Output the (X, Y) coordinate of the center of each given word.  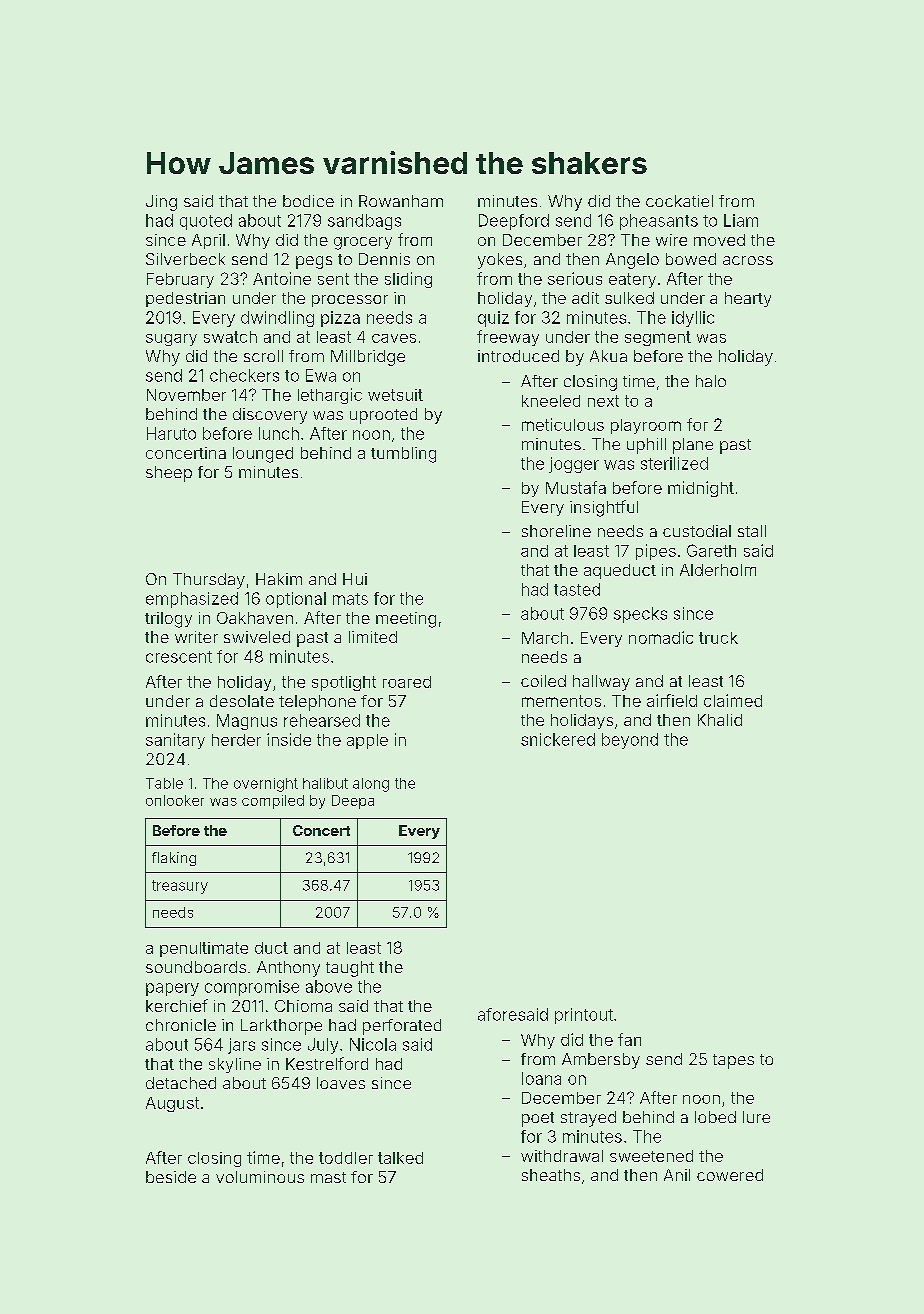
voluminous (260, 1177)
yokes (500, 261)
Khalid (720, 720)
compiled (273, 802)
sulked (629, 298)
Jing (161, 203)
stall (752, 531)
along (371, 785)
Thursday (209, 581)
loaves (341, 1083)
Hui (355, 579)
